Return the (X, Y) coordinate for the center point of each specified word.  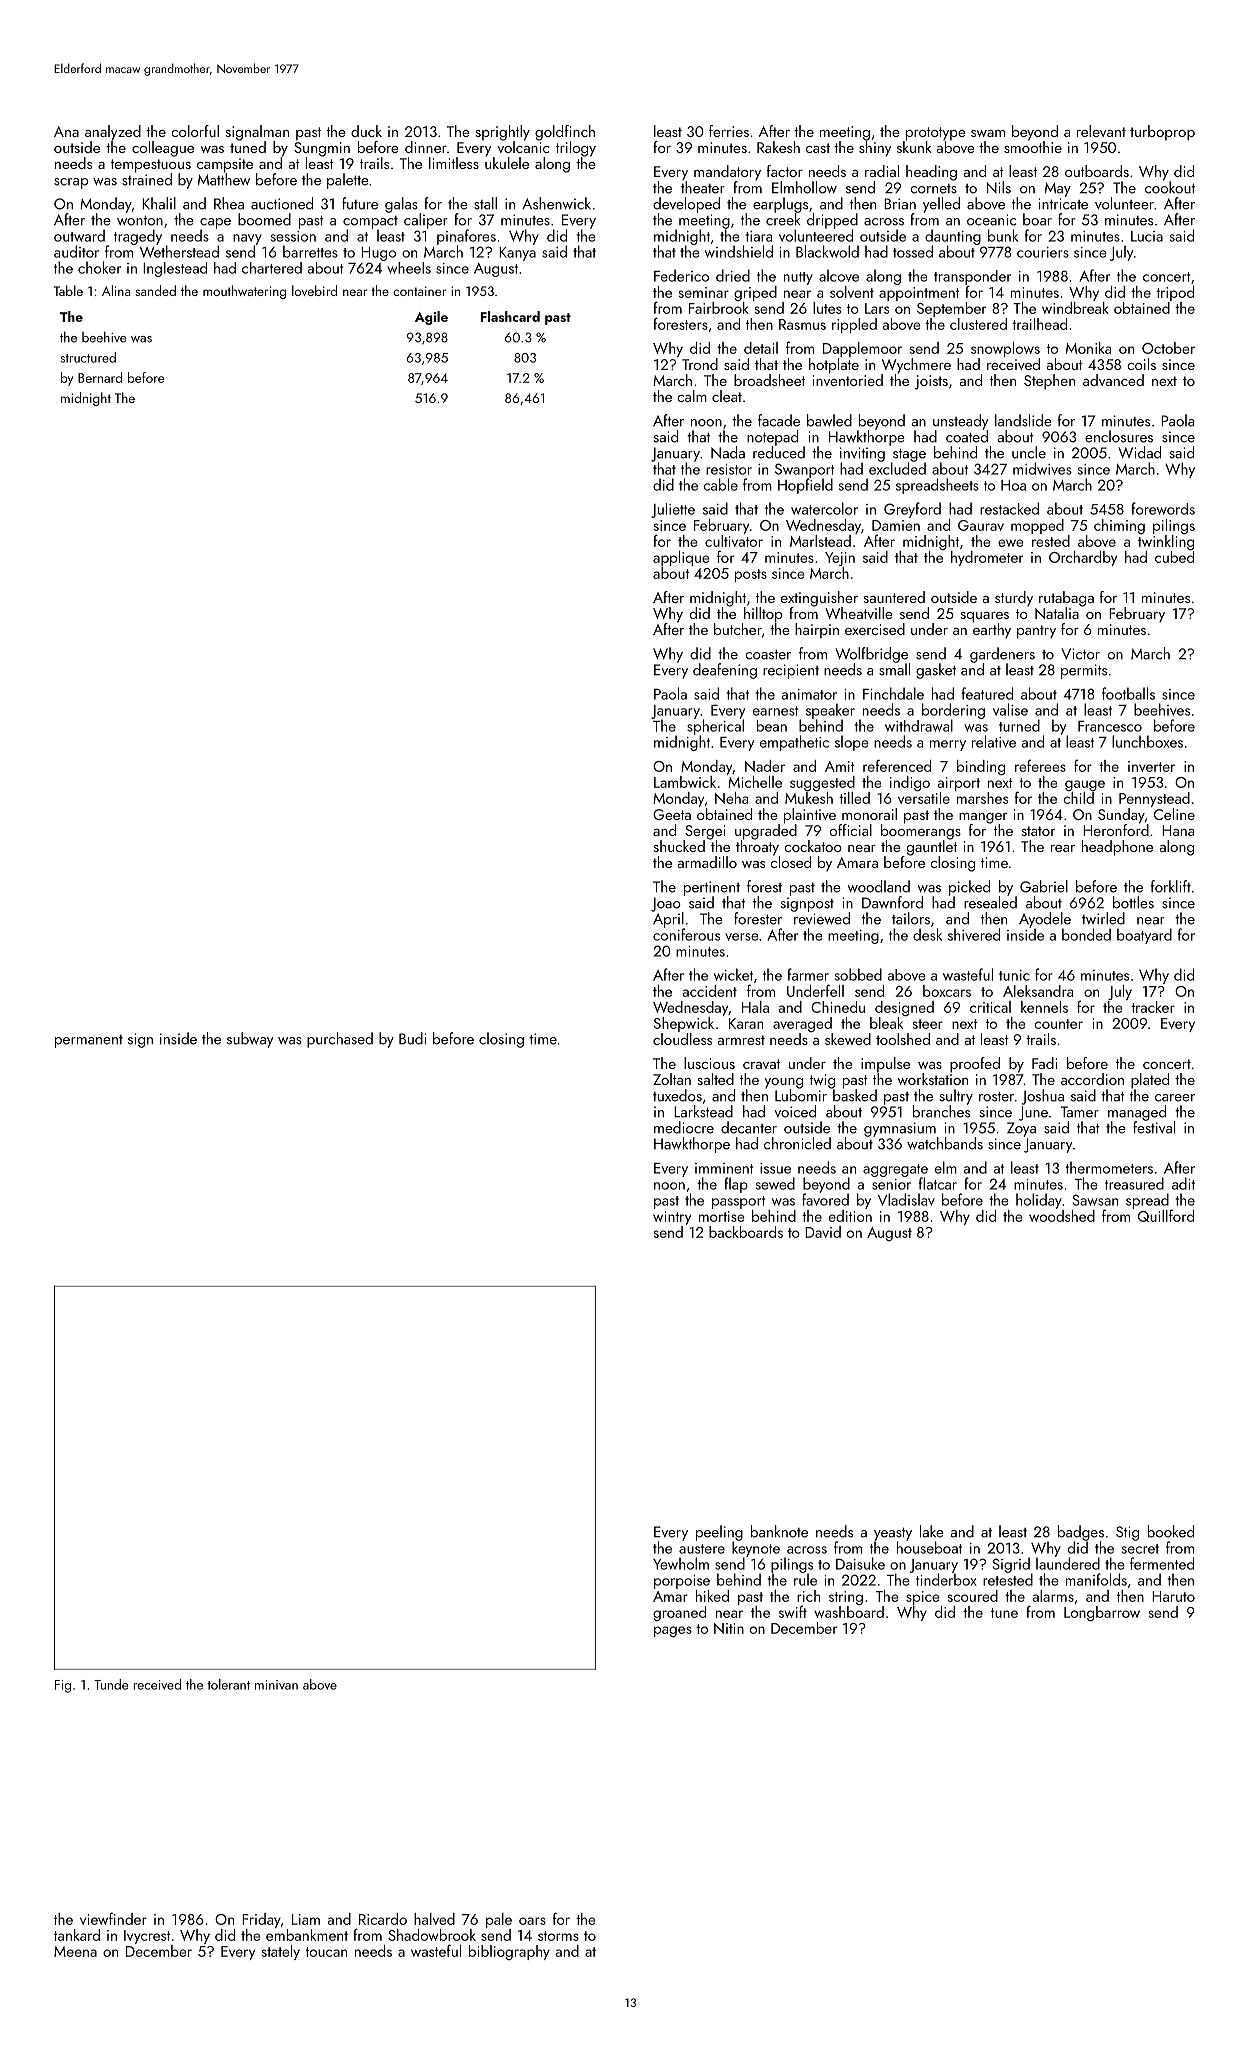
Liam (306, 1919)
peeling (719, 1533)
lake (932, 1531)
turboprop (1162, 133)
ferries (729, 131)
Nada (728, 452)
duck (366, 131)
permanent (89, 1041)
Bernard (100, 377)
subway (250, 1040)
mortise (722, 1216)
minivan (276, 1685)
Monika (1088, 348)
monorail (869, 814)
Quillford (1166, 1215)
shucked (679, 846)
